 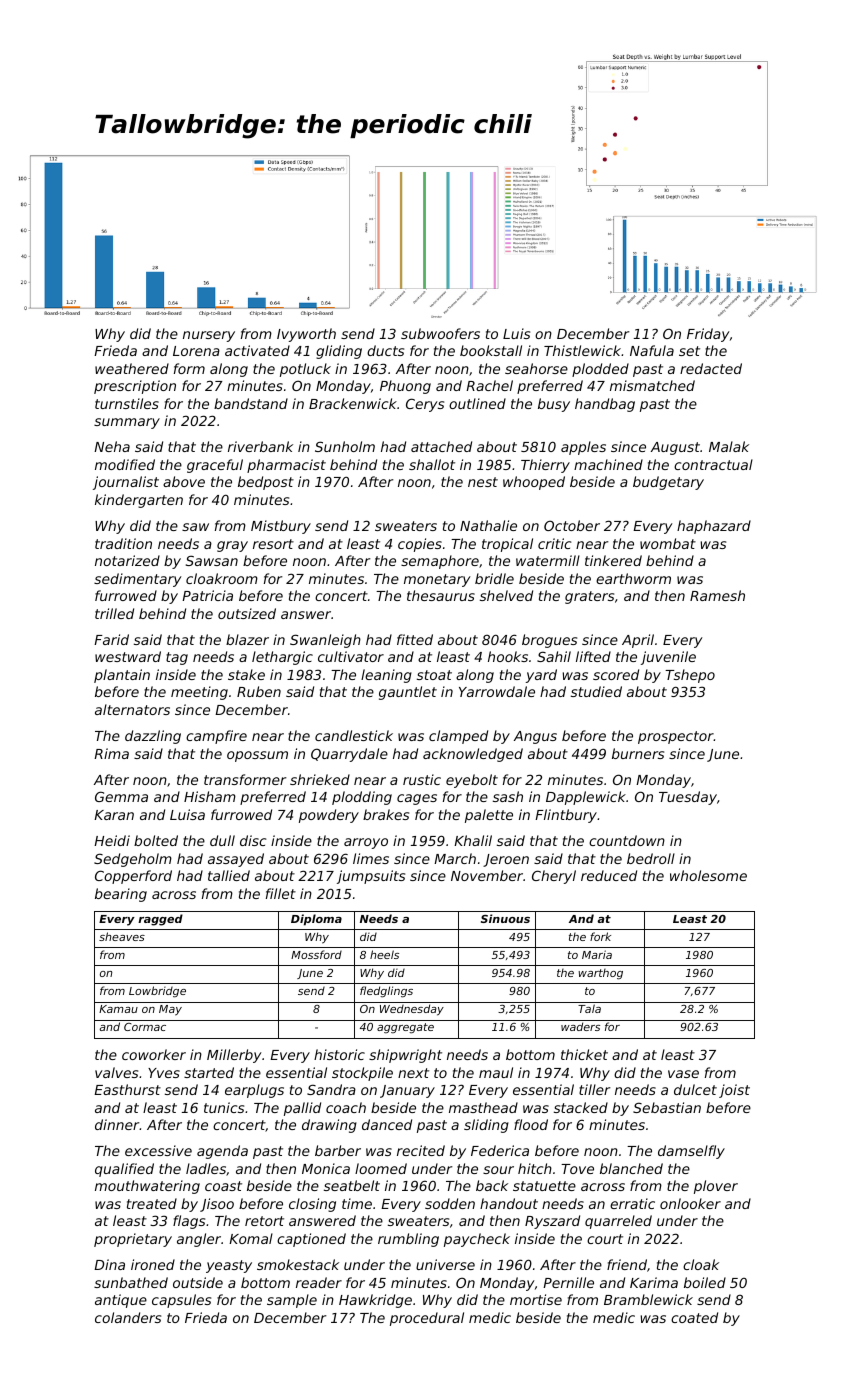 What do you see at coordinates (387, 1124) in the image?
I see `danced` at bounding box center [387, 1124].
